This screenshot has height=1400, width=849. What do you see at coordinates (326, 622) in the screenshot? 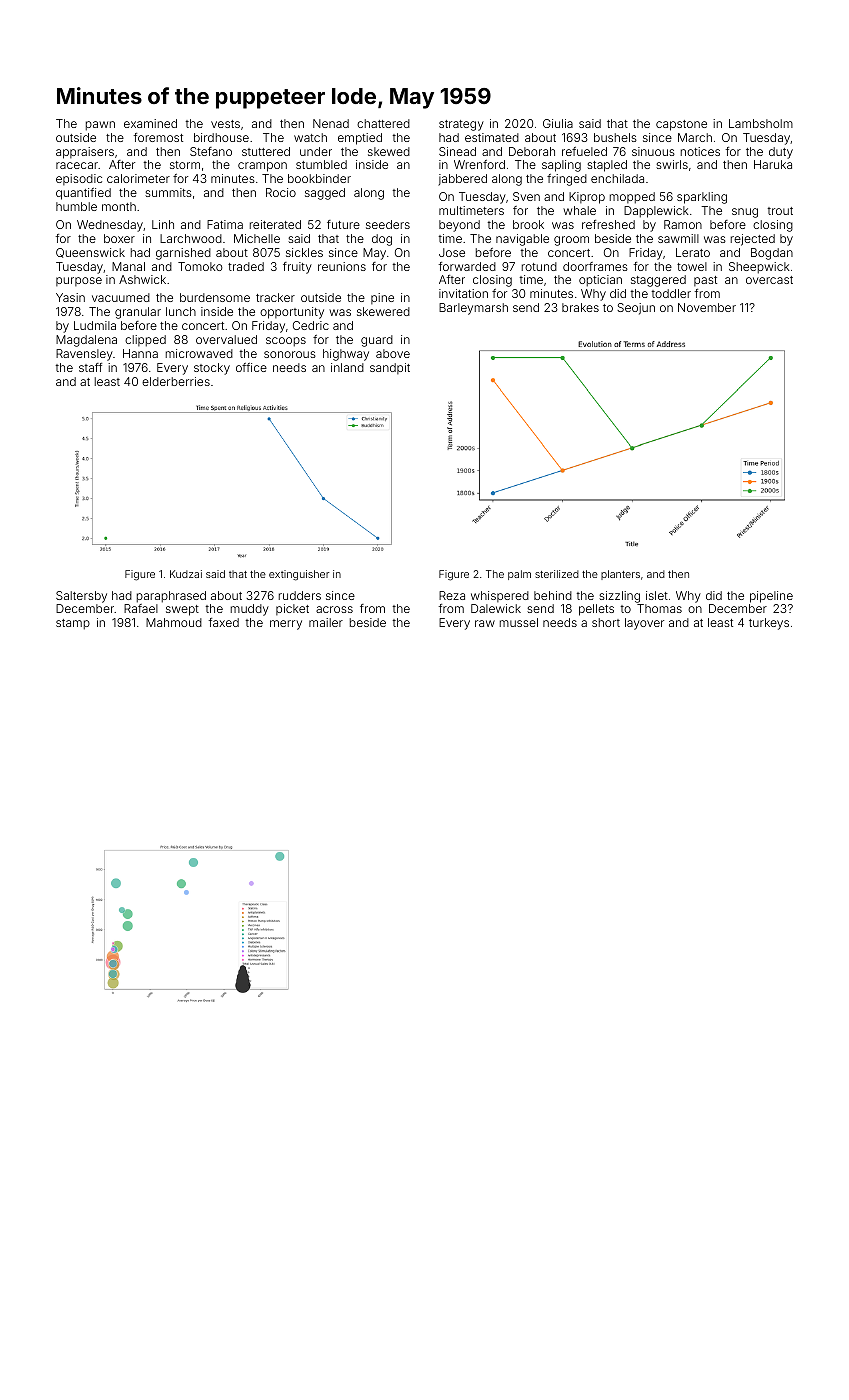
I see `mailer` at bounding box center [326, 622].
